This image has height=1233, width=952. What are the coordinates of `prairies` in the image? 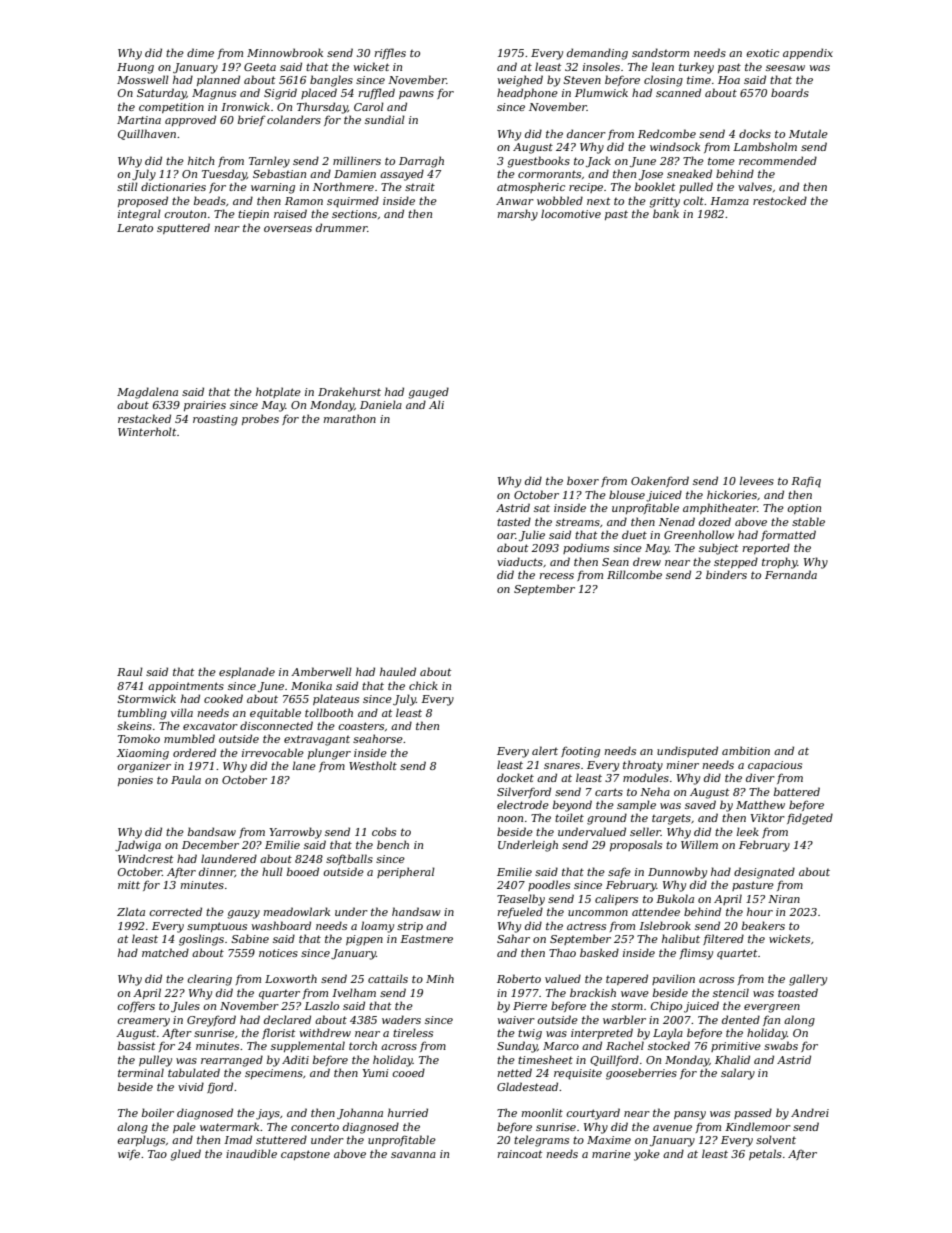 It's located at (205, 406).
